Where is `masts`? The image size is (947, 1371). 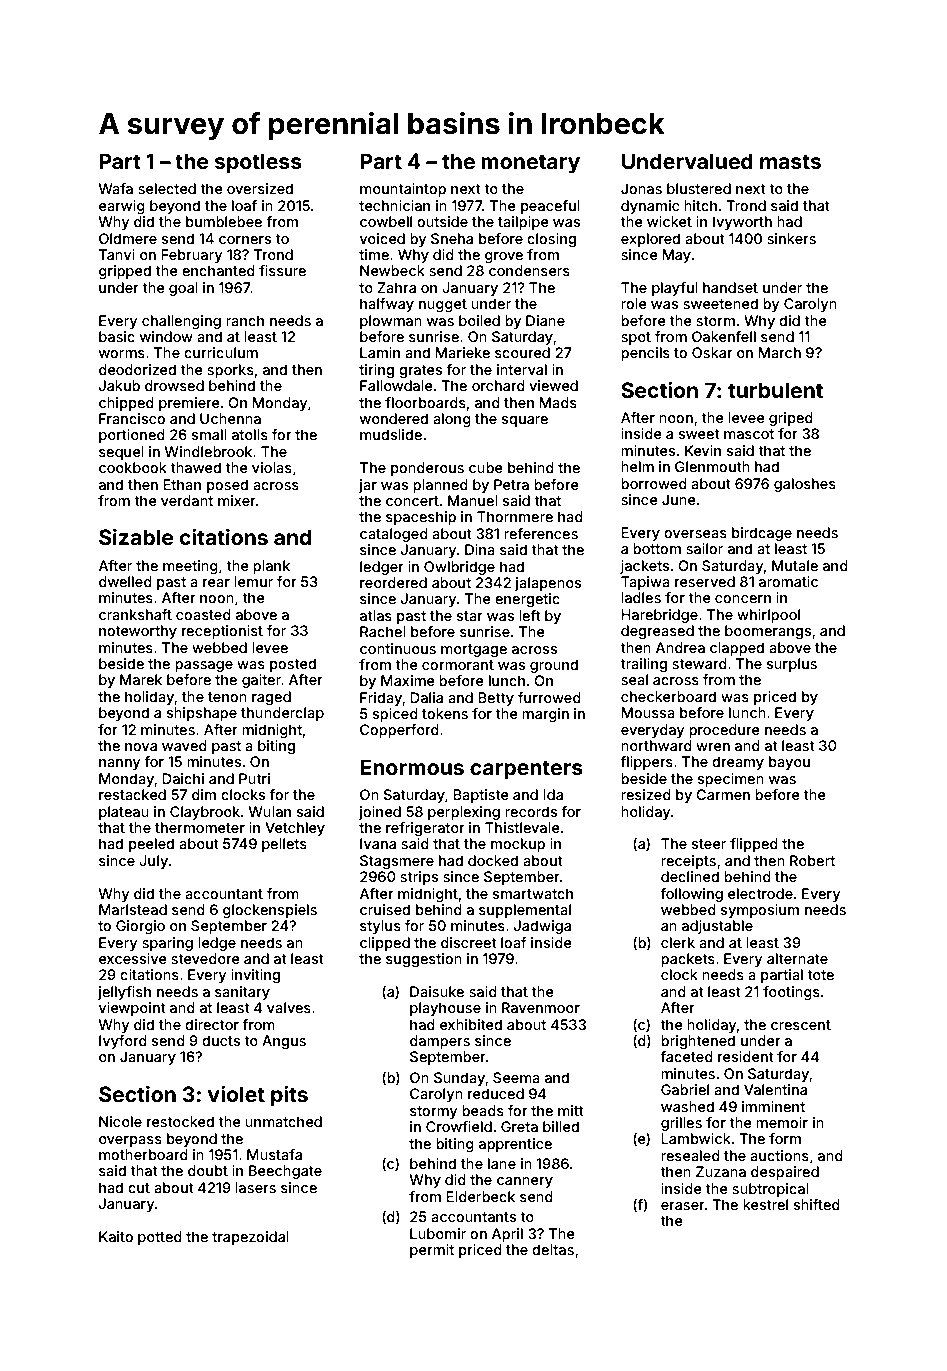
masts is located at coordinates (790, 161).
